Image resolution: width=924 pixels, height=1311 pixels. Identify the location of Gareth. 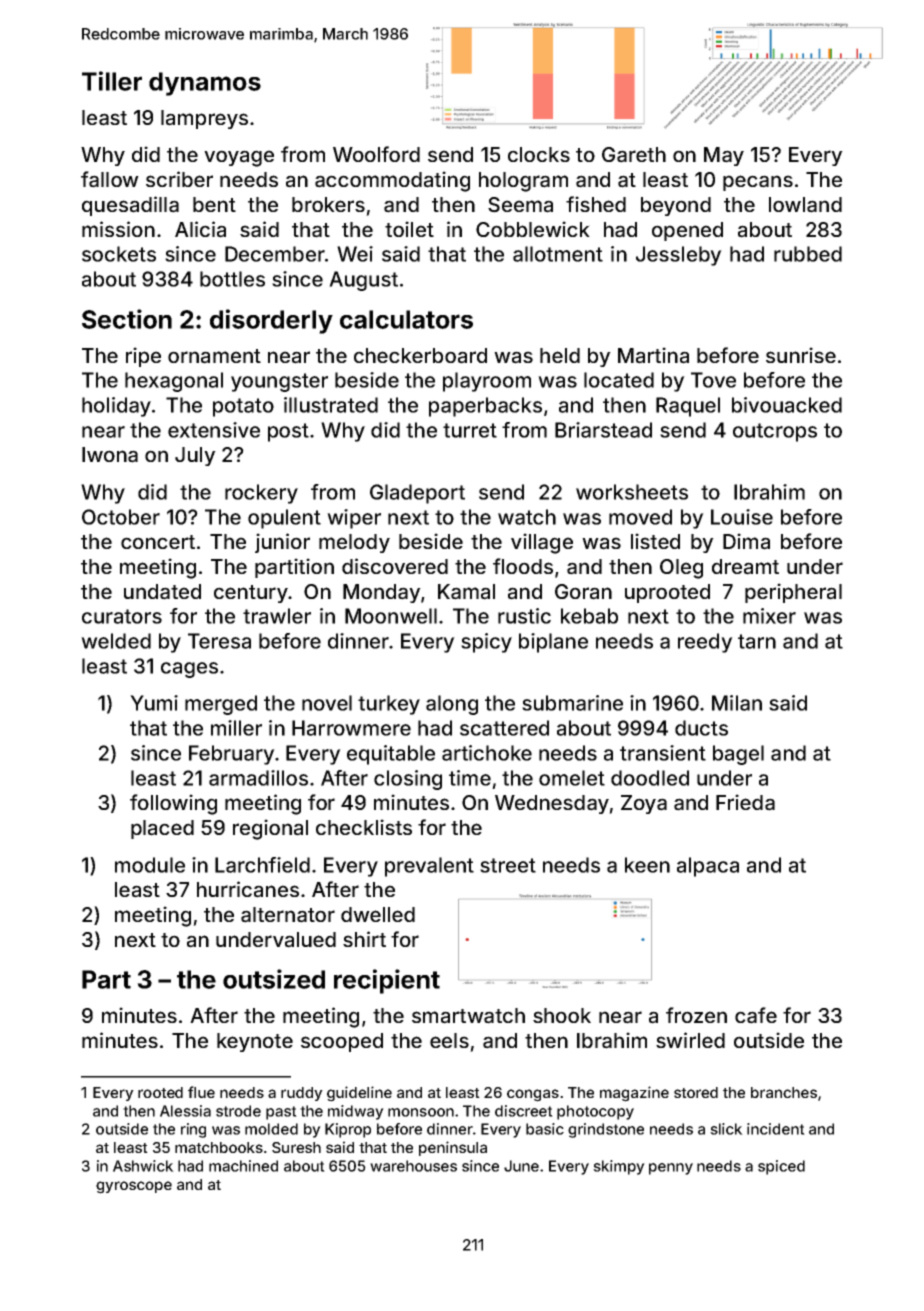
(634, 155).
